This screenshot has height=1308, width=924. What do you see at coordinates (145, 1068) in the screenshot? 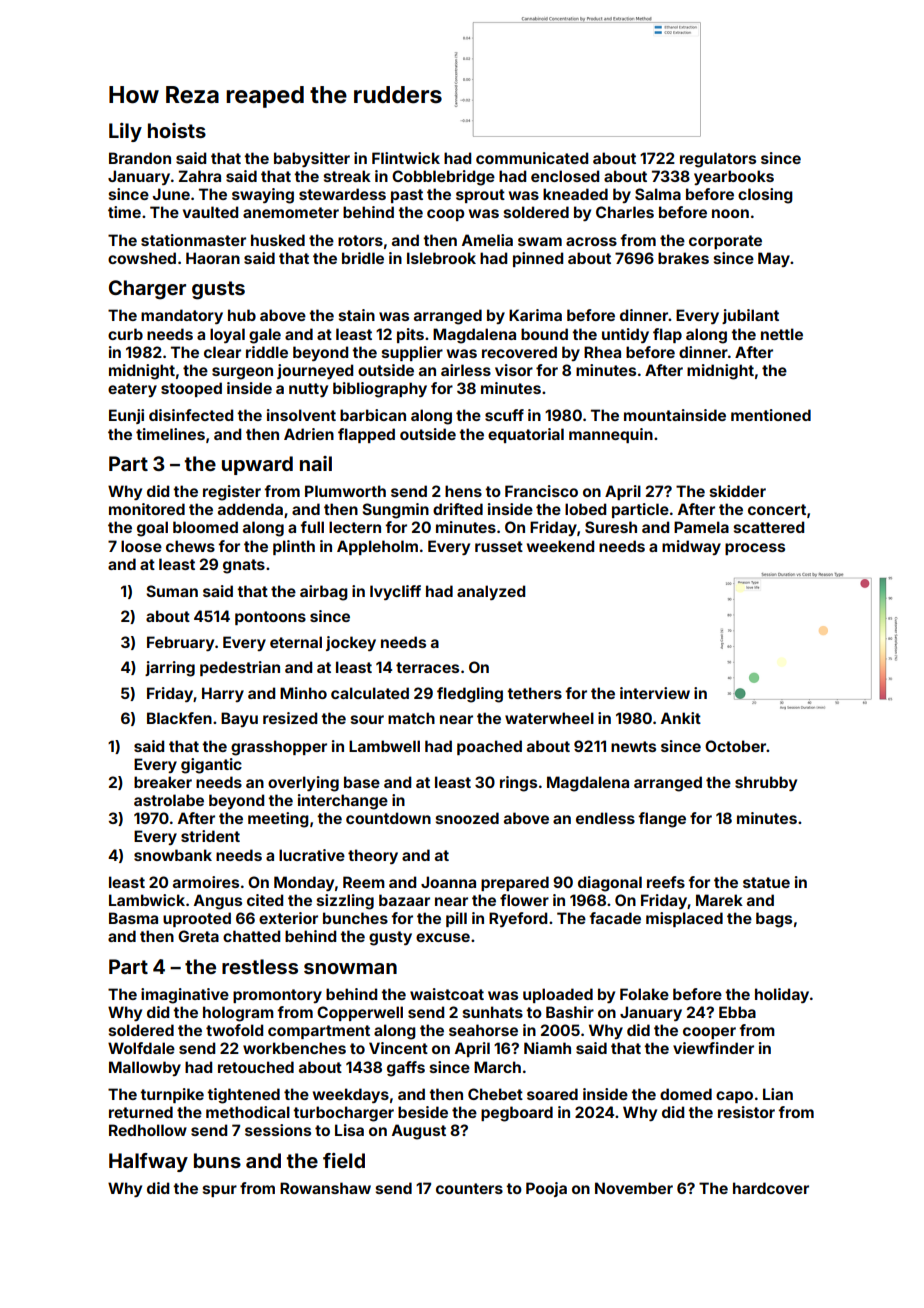
I see `Mallowby` at bounding box center [145, 1068].
